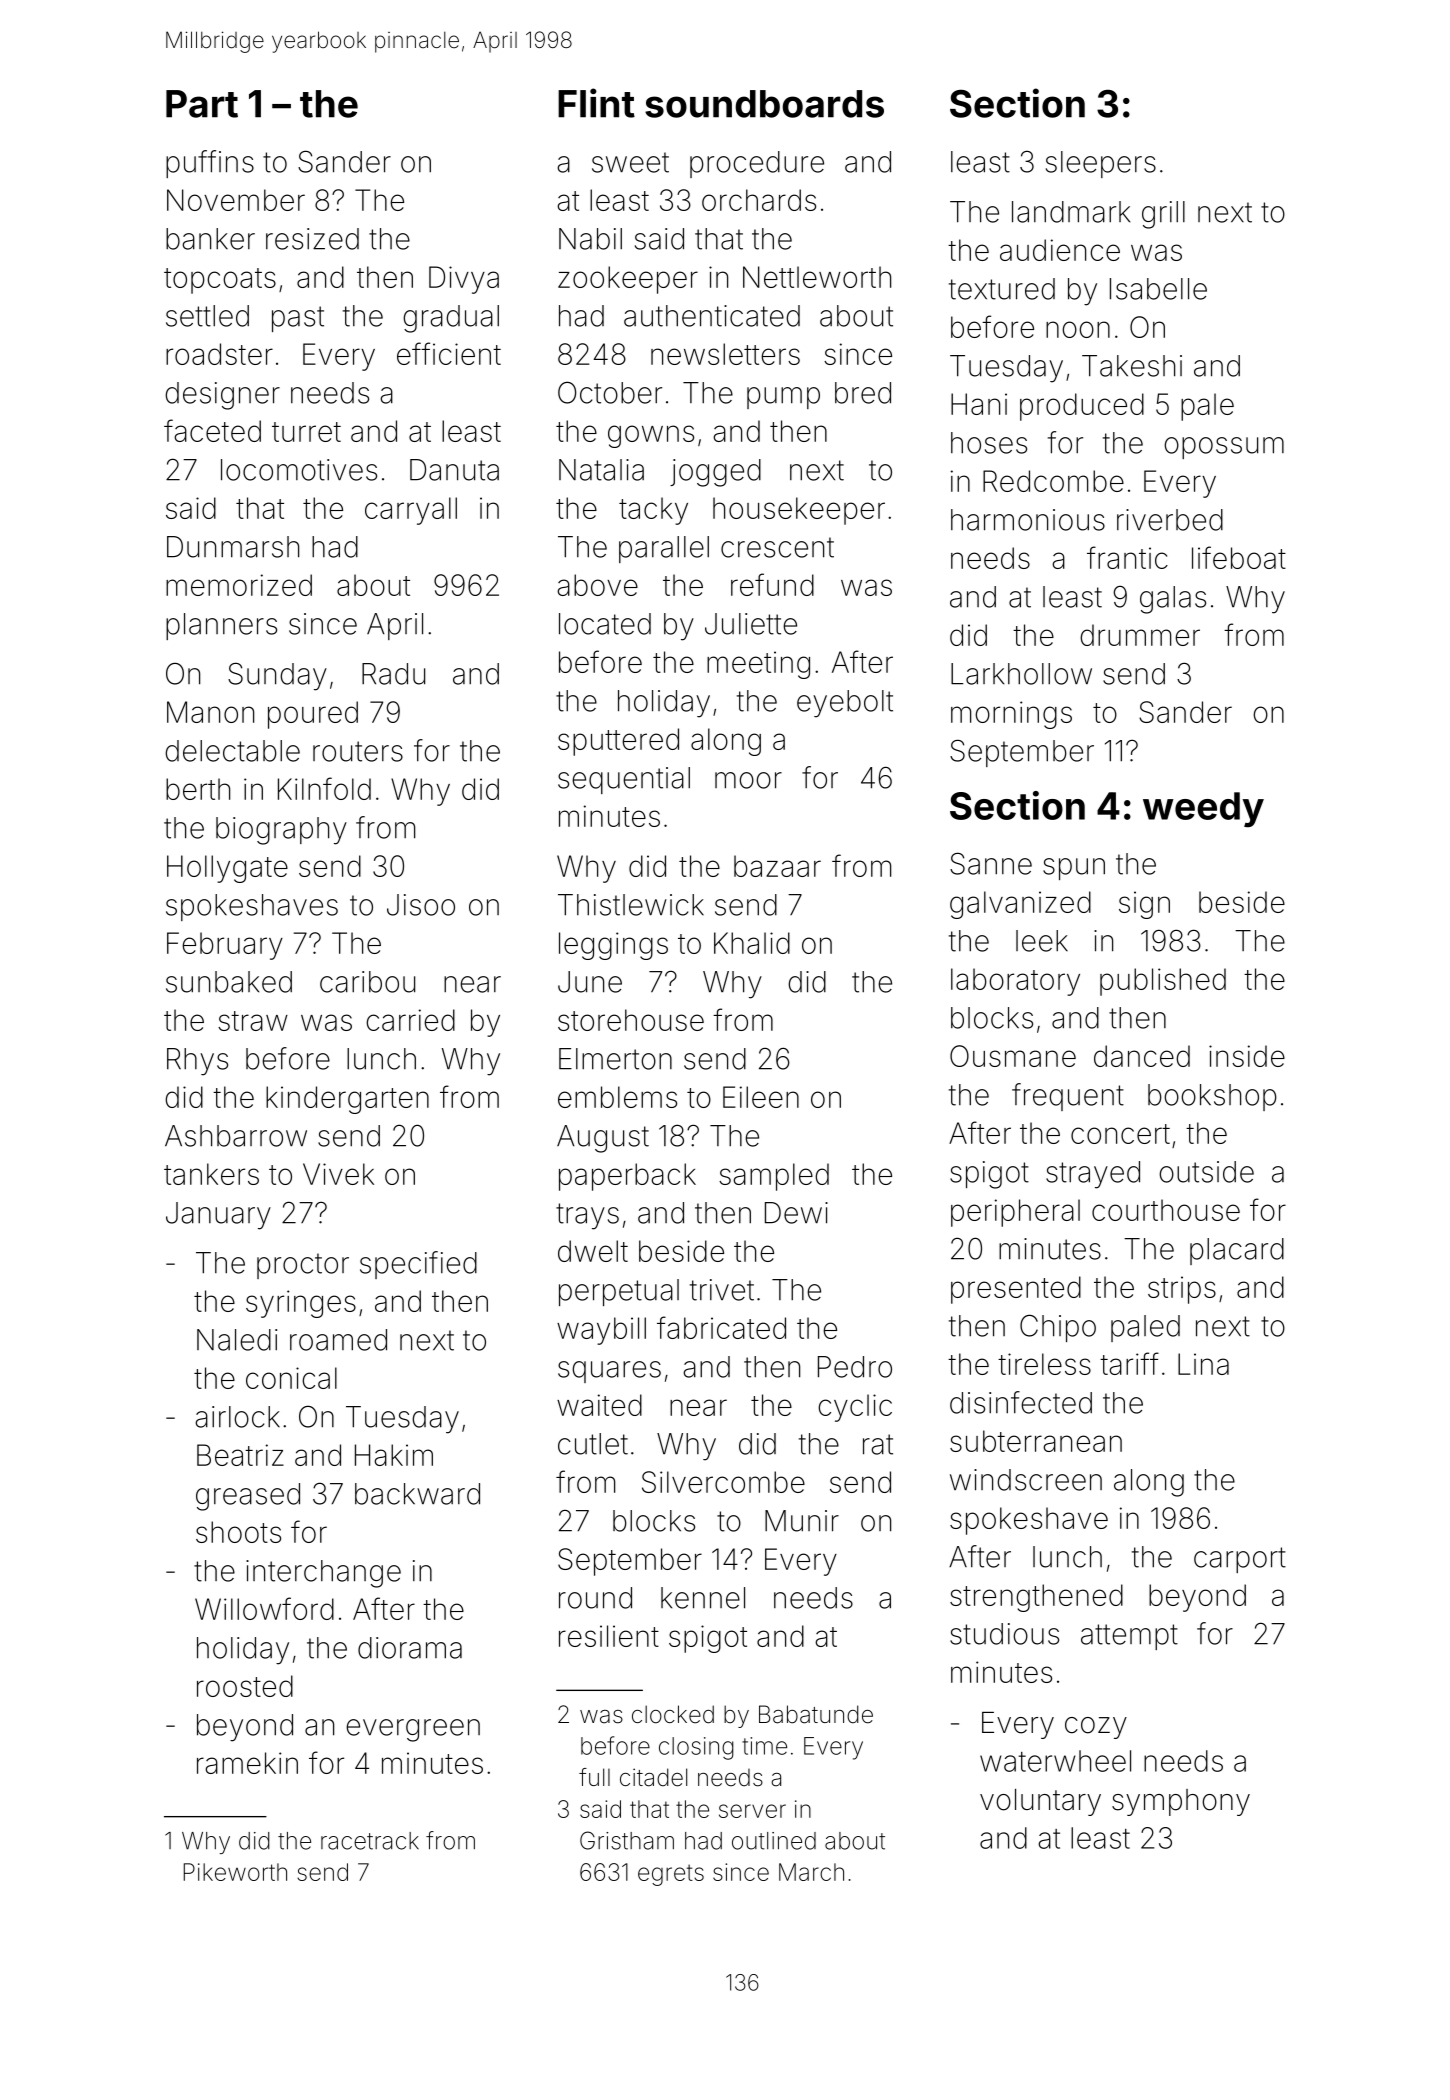 The height and width of the image is (2100, 1450). I want to click on soundboards, so click(764, 104).
